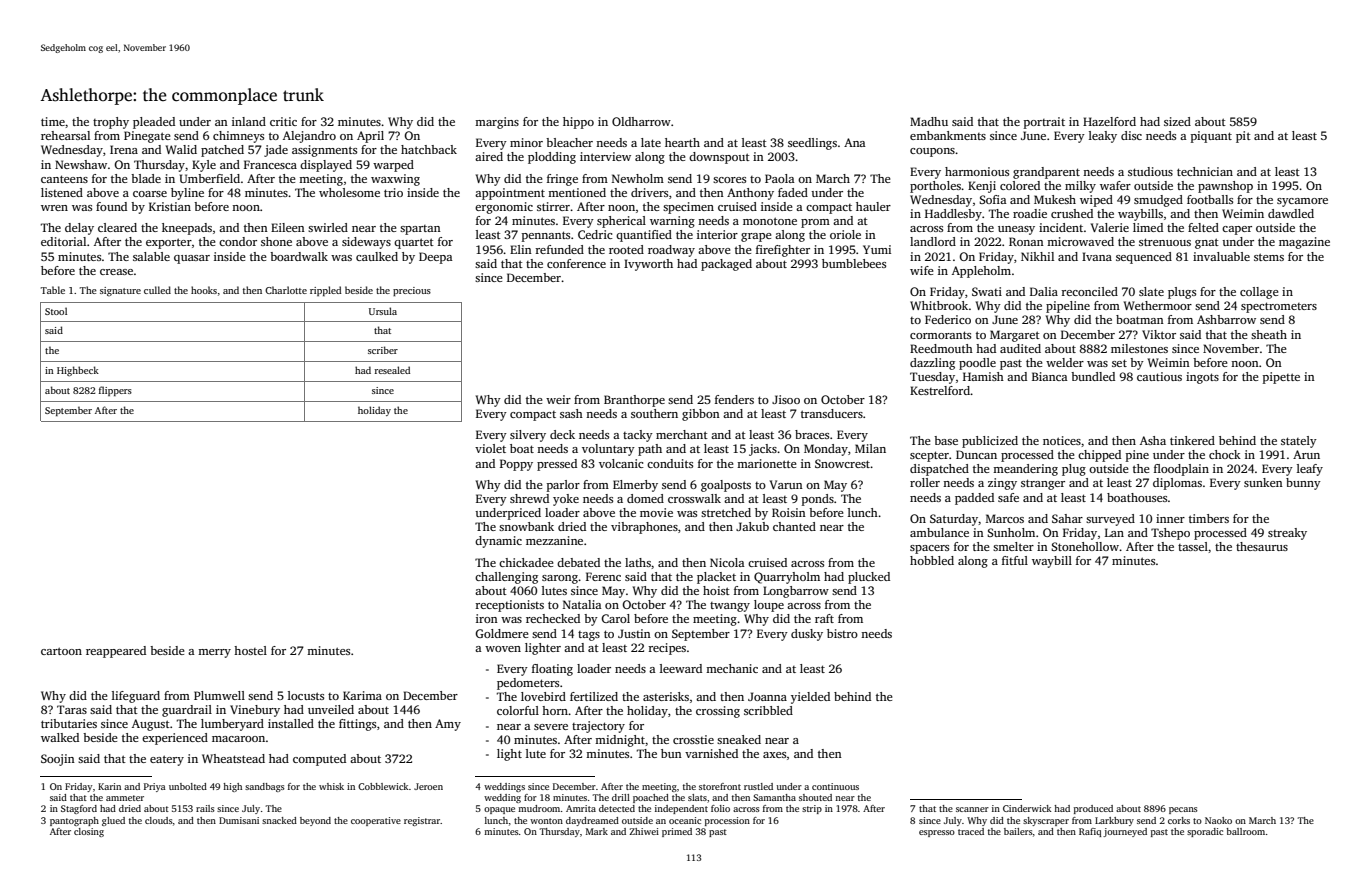 The width and height of the image is (1372, 887). I want to click on ponds, so click(818, 500).
